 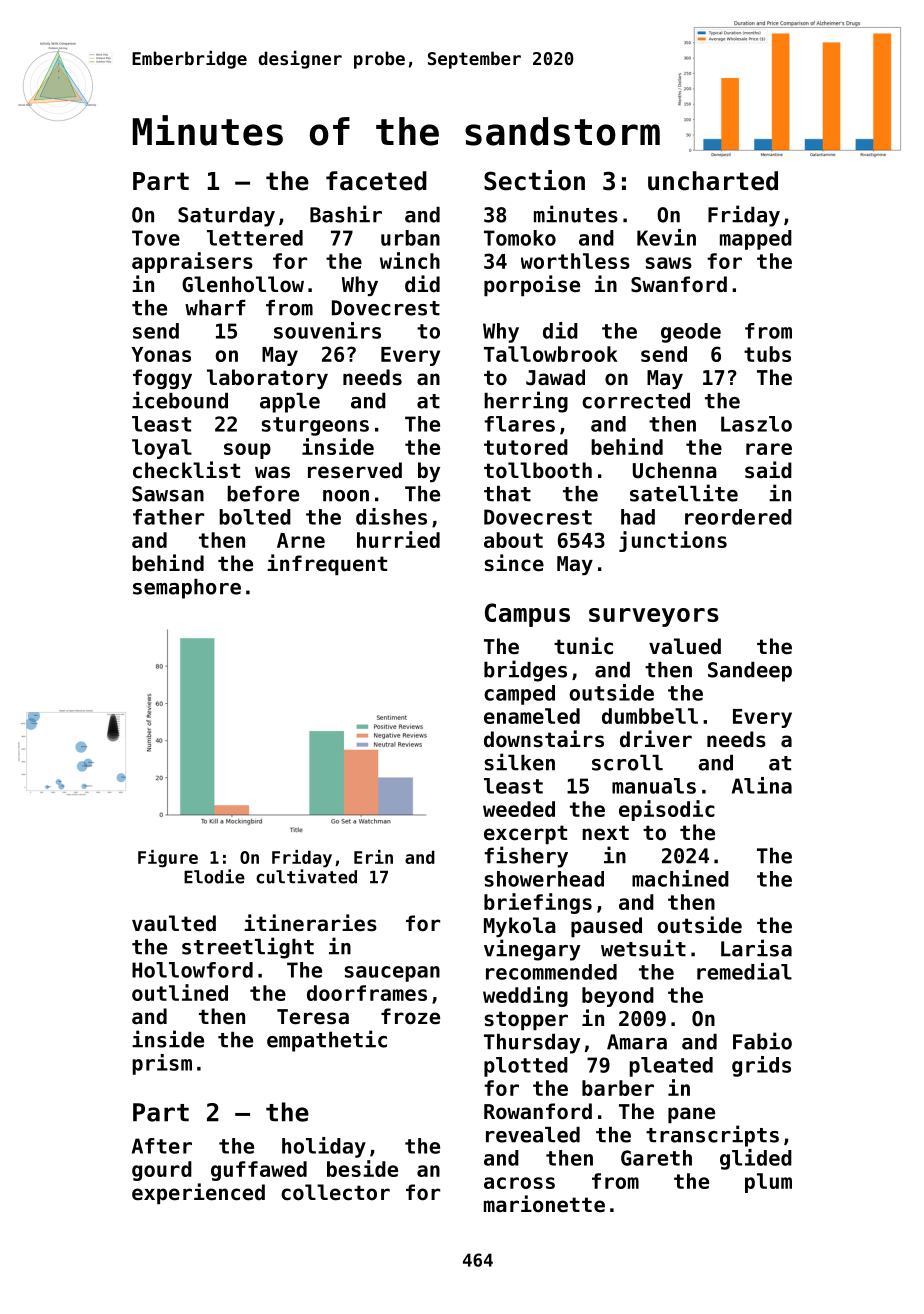 What do you see at coordinates (667, 810) in the document?
I see `episodic` at bounding box center [667, 810].
